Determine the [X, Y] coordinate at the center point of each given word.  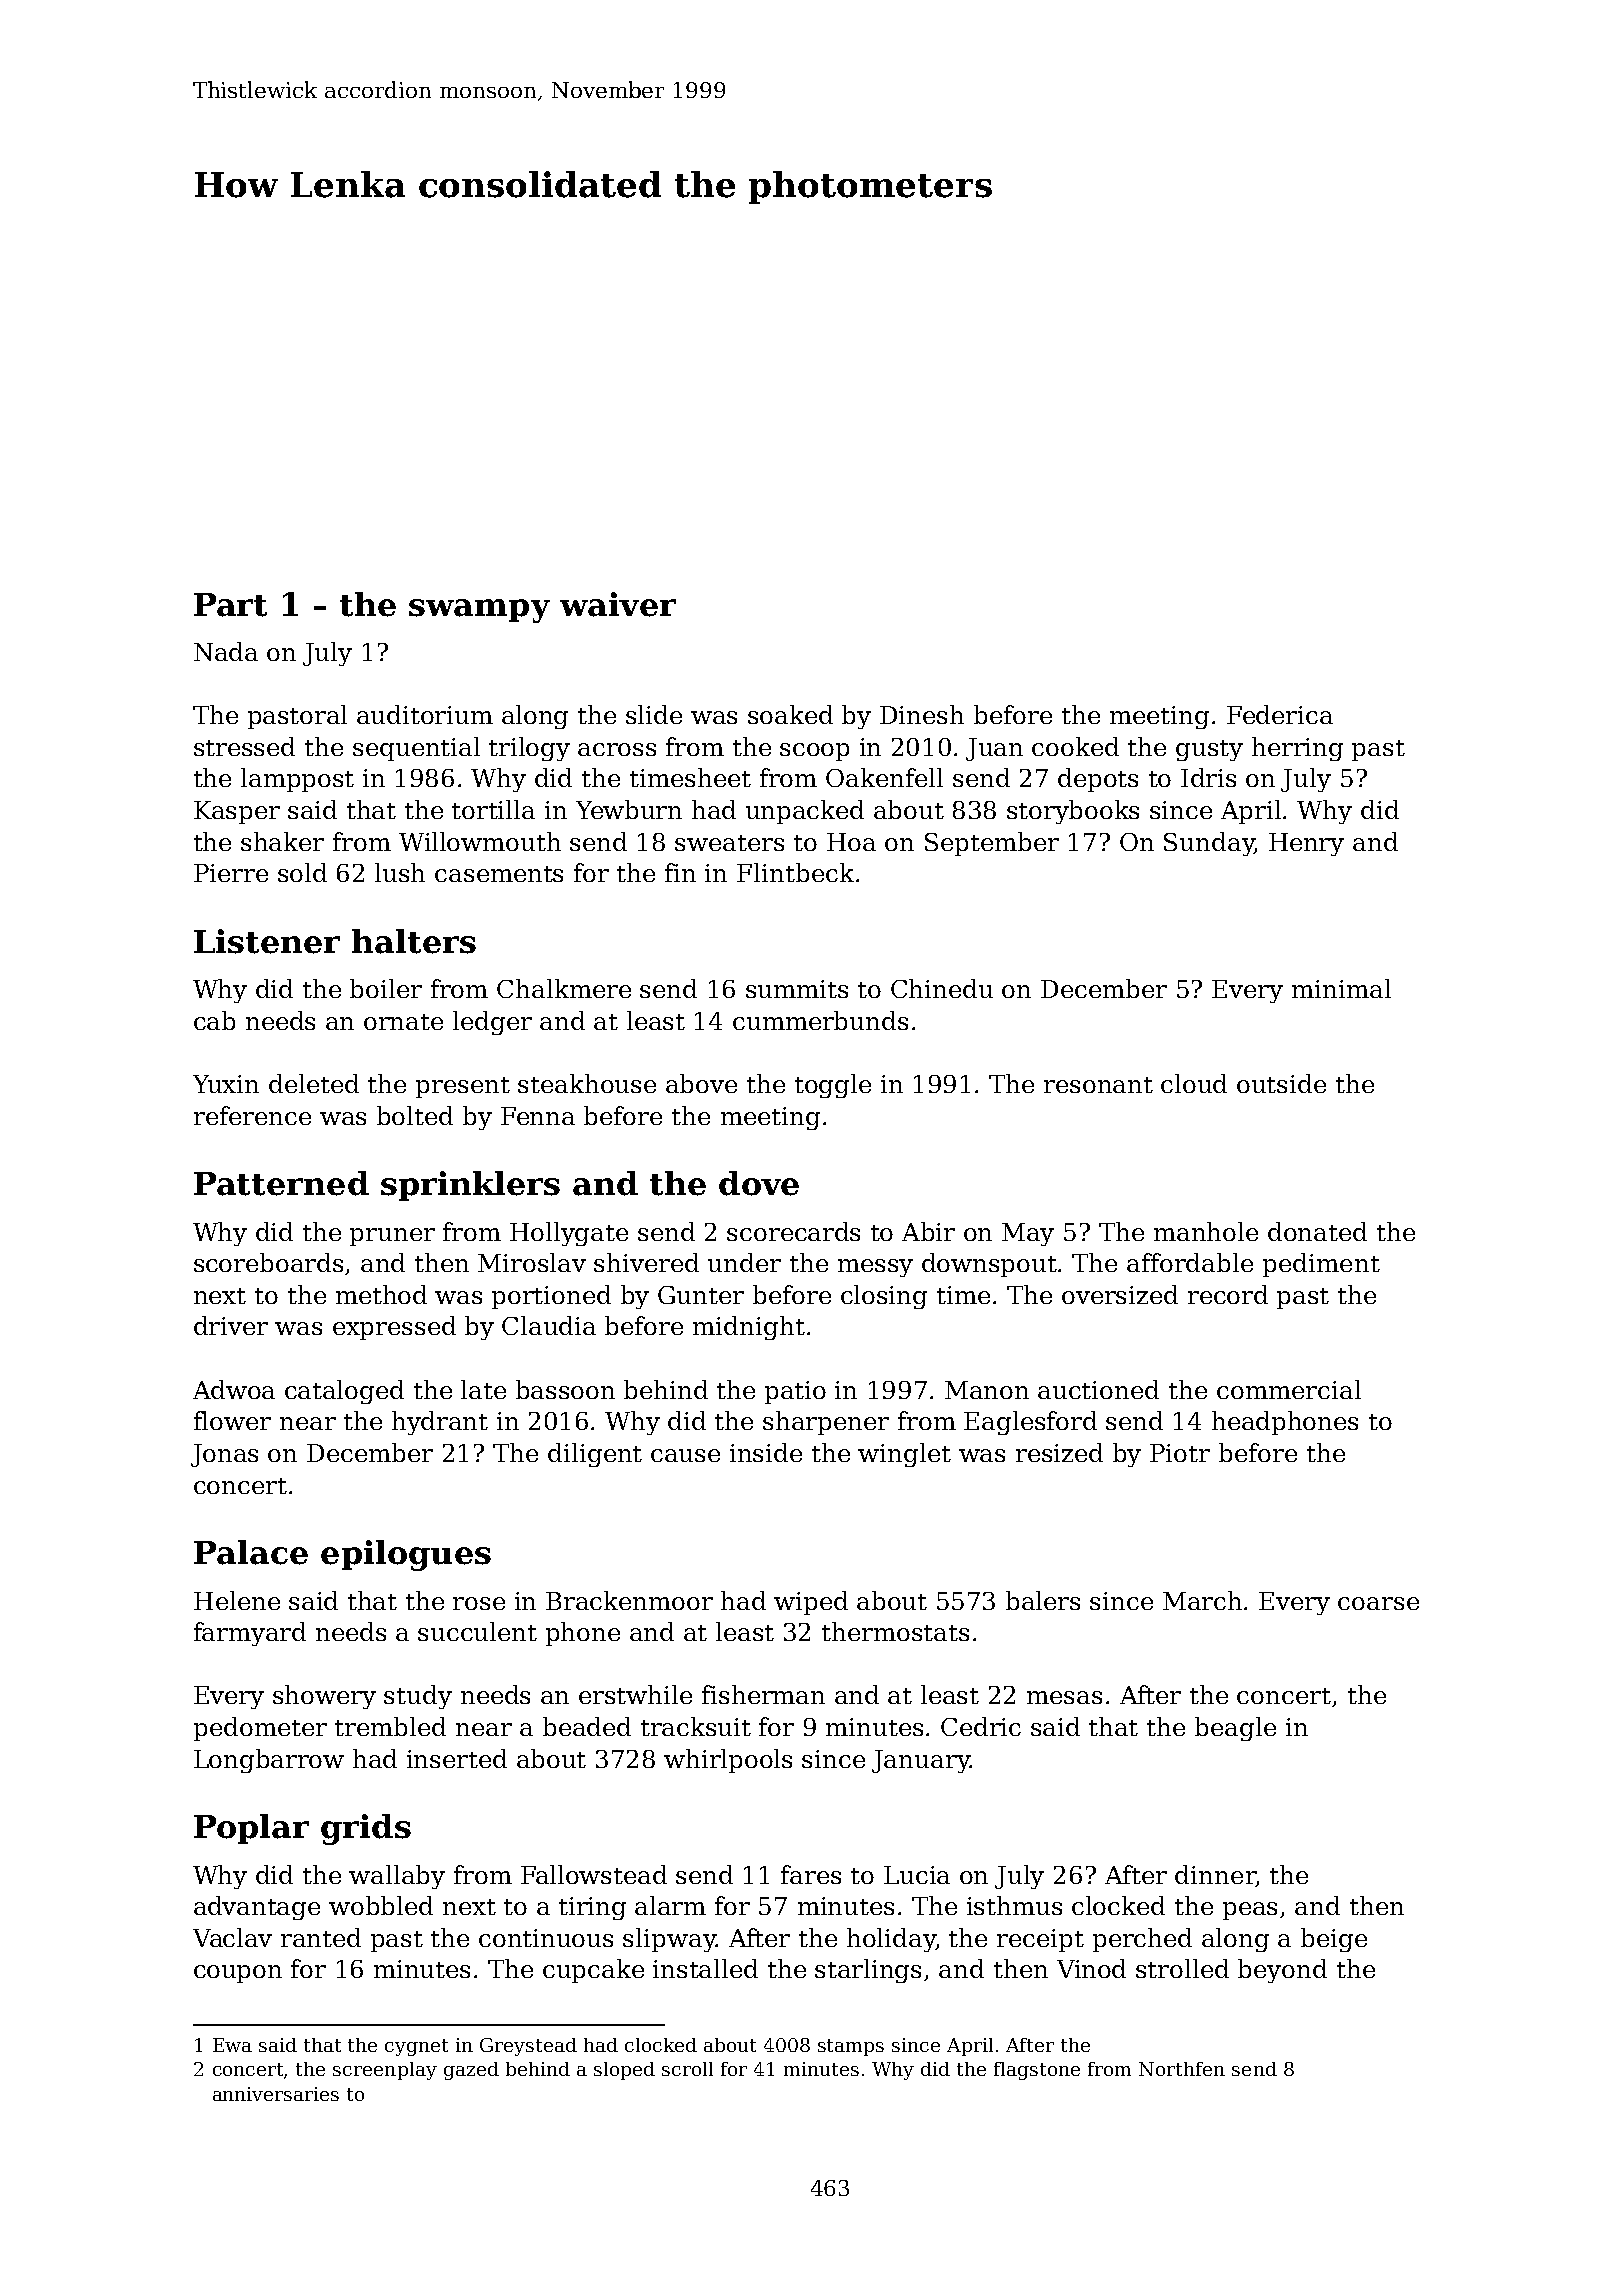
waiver [618, 604]
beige [1334, 1940]
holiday [891, 1940]
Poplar [251, 1829]
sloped [624, 2071]
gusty [1209, 750]
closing [884, 1297]
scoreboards [268, 1262]
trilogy [529, 749]
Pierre [231, 873]
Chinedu [942, 988]
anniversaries [276, 2094]
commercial [1289, 1389]
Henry [1306, 844]
